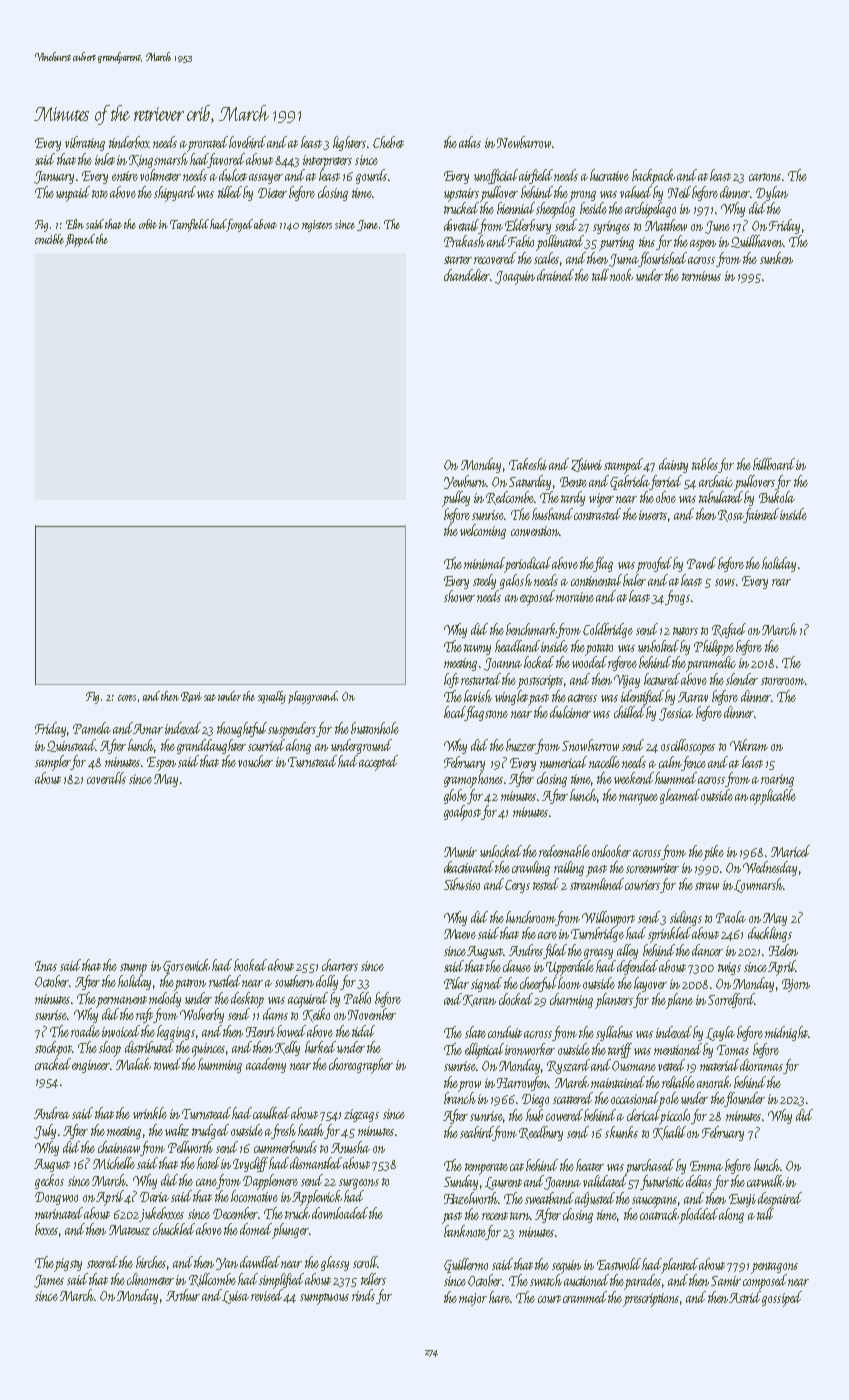 Image resolution: width=849 pixels, height=1400 pixels. Describe the element at coordinates (191, 697) in the image. I see `Ravi` at that location.
